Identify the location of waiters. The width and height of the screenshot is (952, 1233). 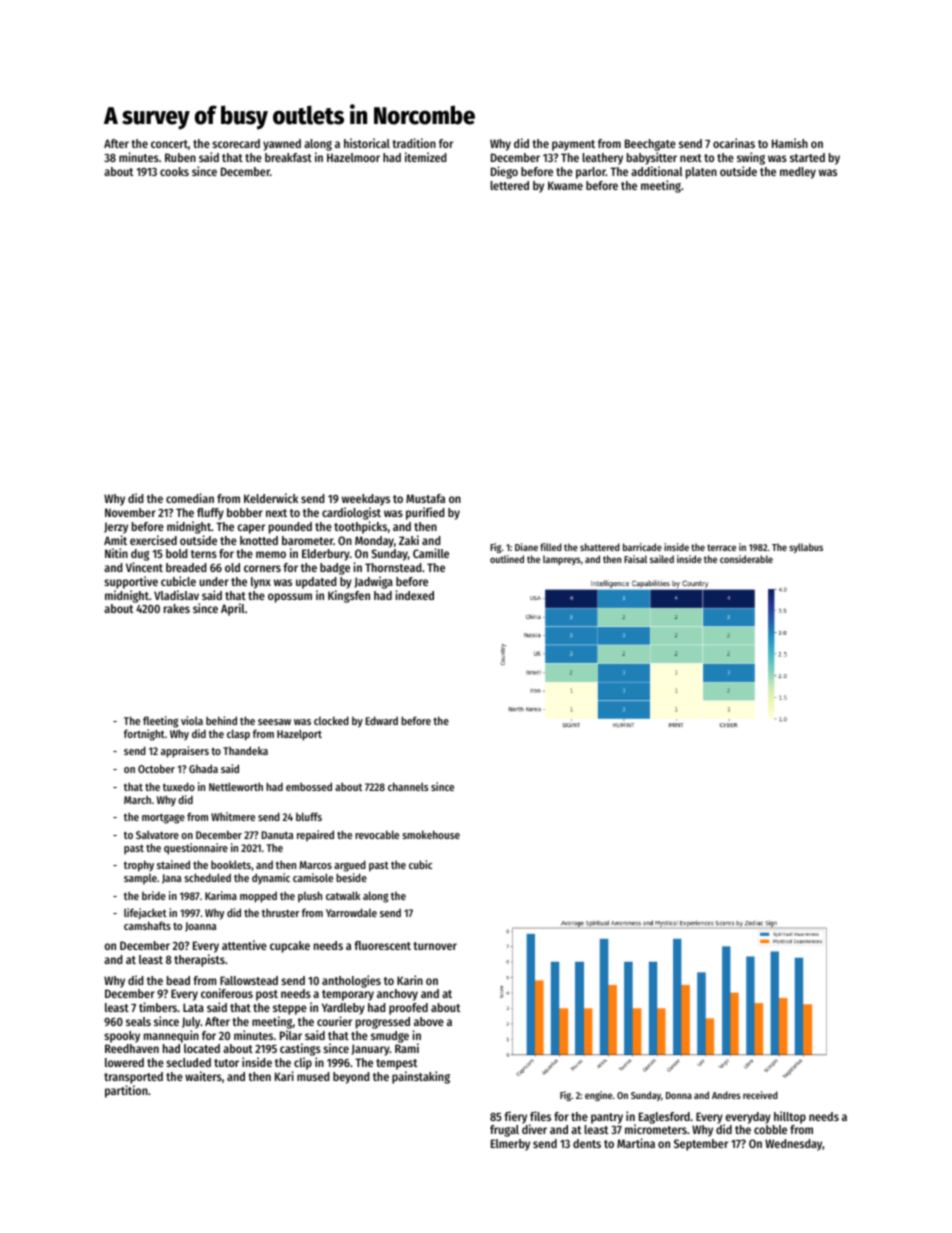
(203, 1076).
